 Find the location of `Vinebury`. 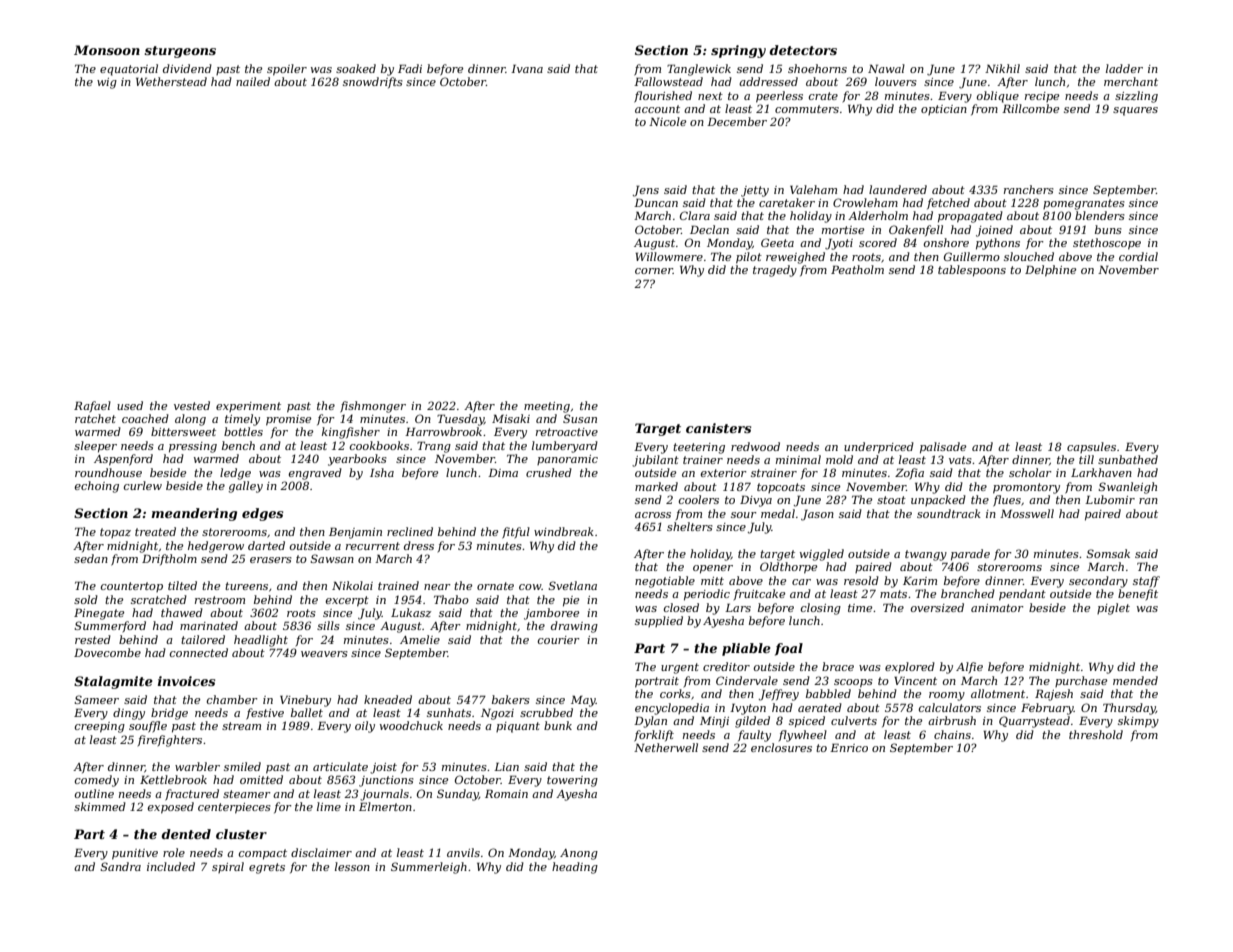

Vinebury is located at coordinates (305, 701).
